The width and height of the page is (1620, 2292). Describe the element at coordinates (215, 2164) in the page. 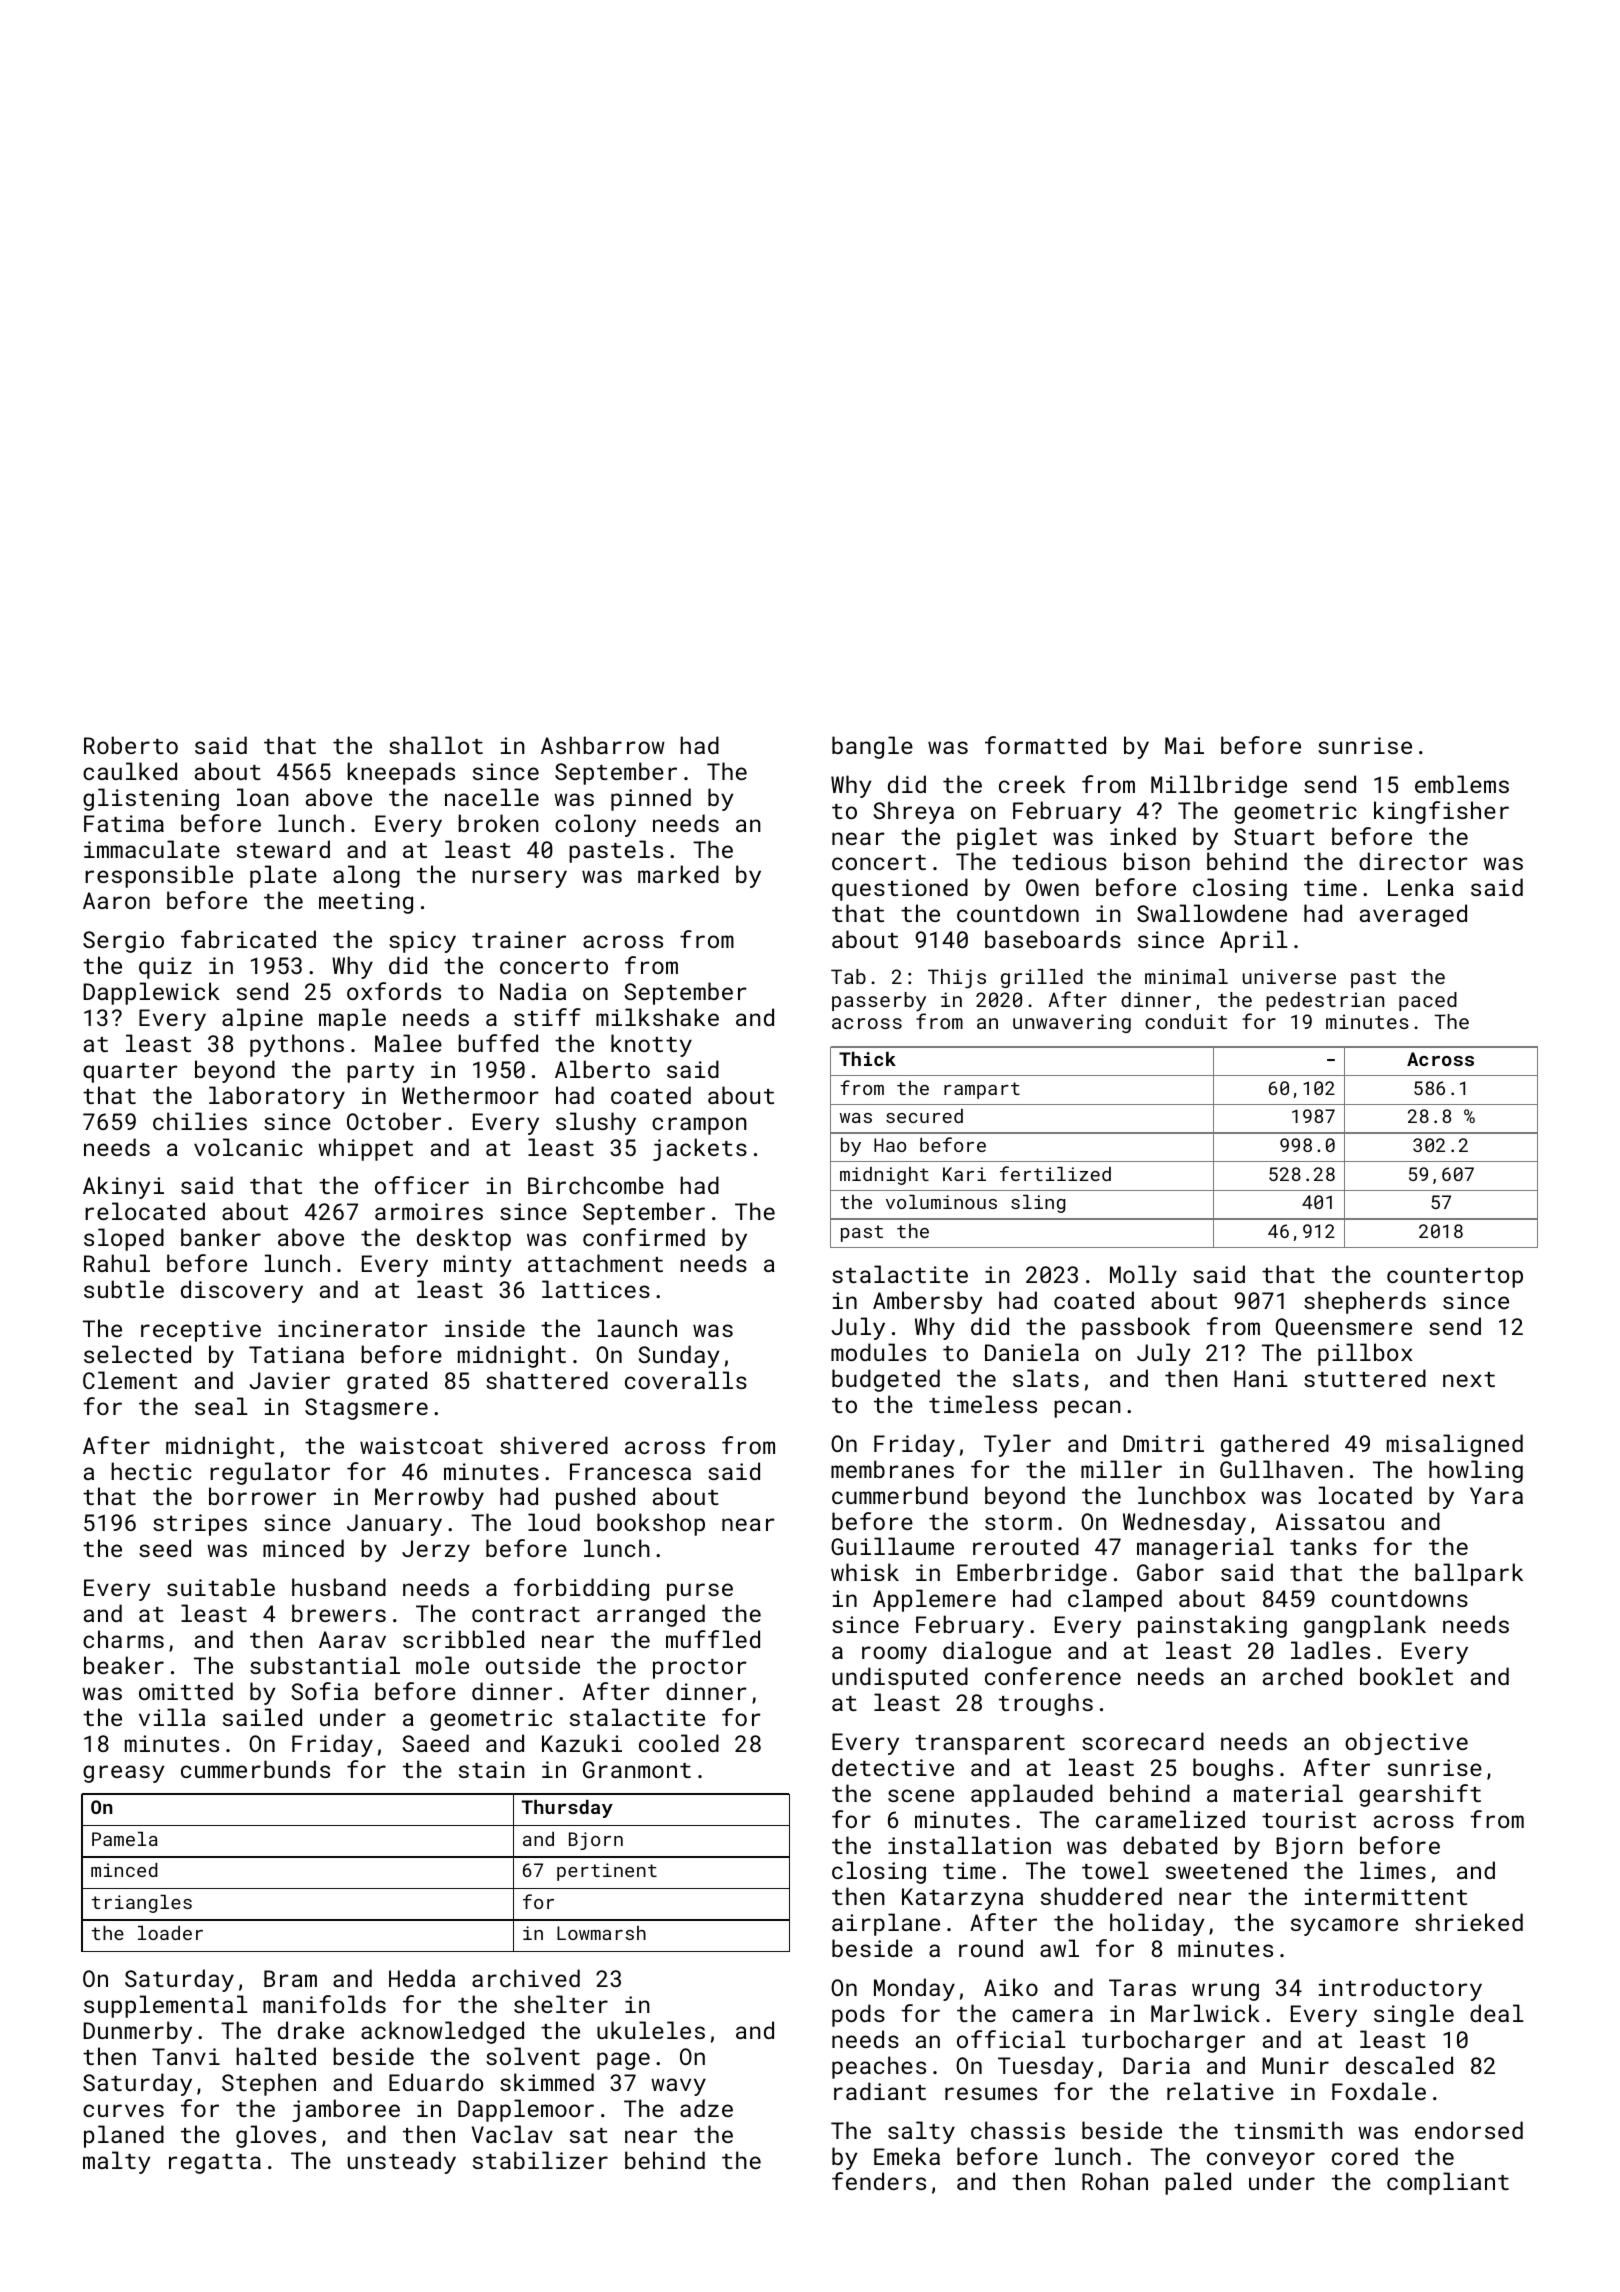

I see `regatta` at that location.
